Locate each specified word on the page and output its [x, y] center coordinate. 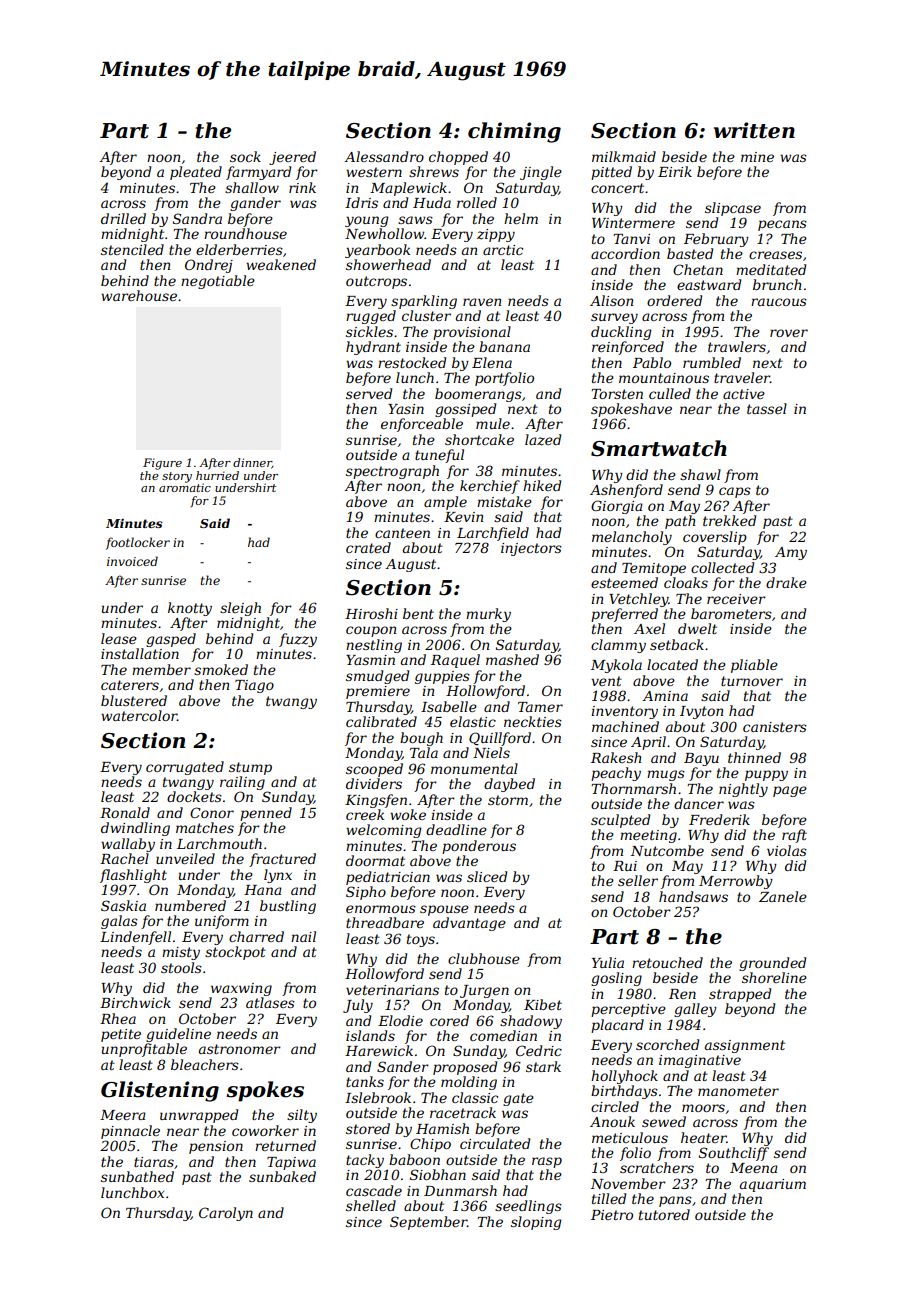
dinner [252, 463]
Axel [649, 628]
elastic [473, 721]
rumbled [712, 362]
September [428, 1223]
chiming [514, 132]
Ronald [125, 812]
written [754, 130]
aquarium [773, 1185]
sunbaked [282, 1176]
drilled [123, 218]
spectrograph [392, 472]
